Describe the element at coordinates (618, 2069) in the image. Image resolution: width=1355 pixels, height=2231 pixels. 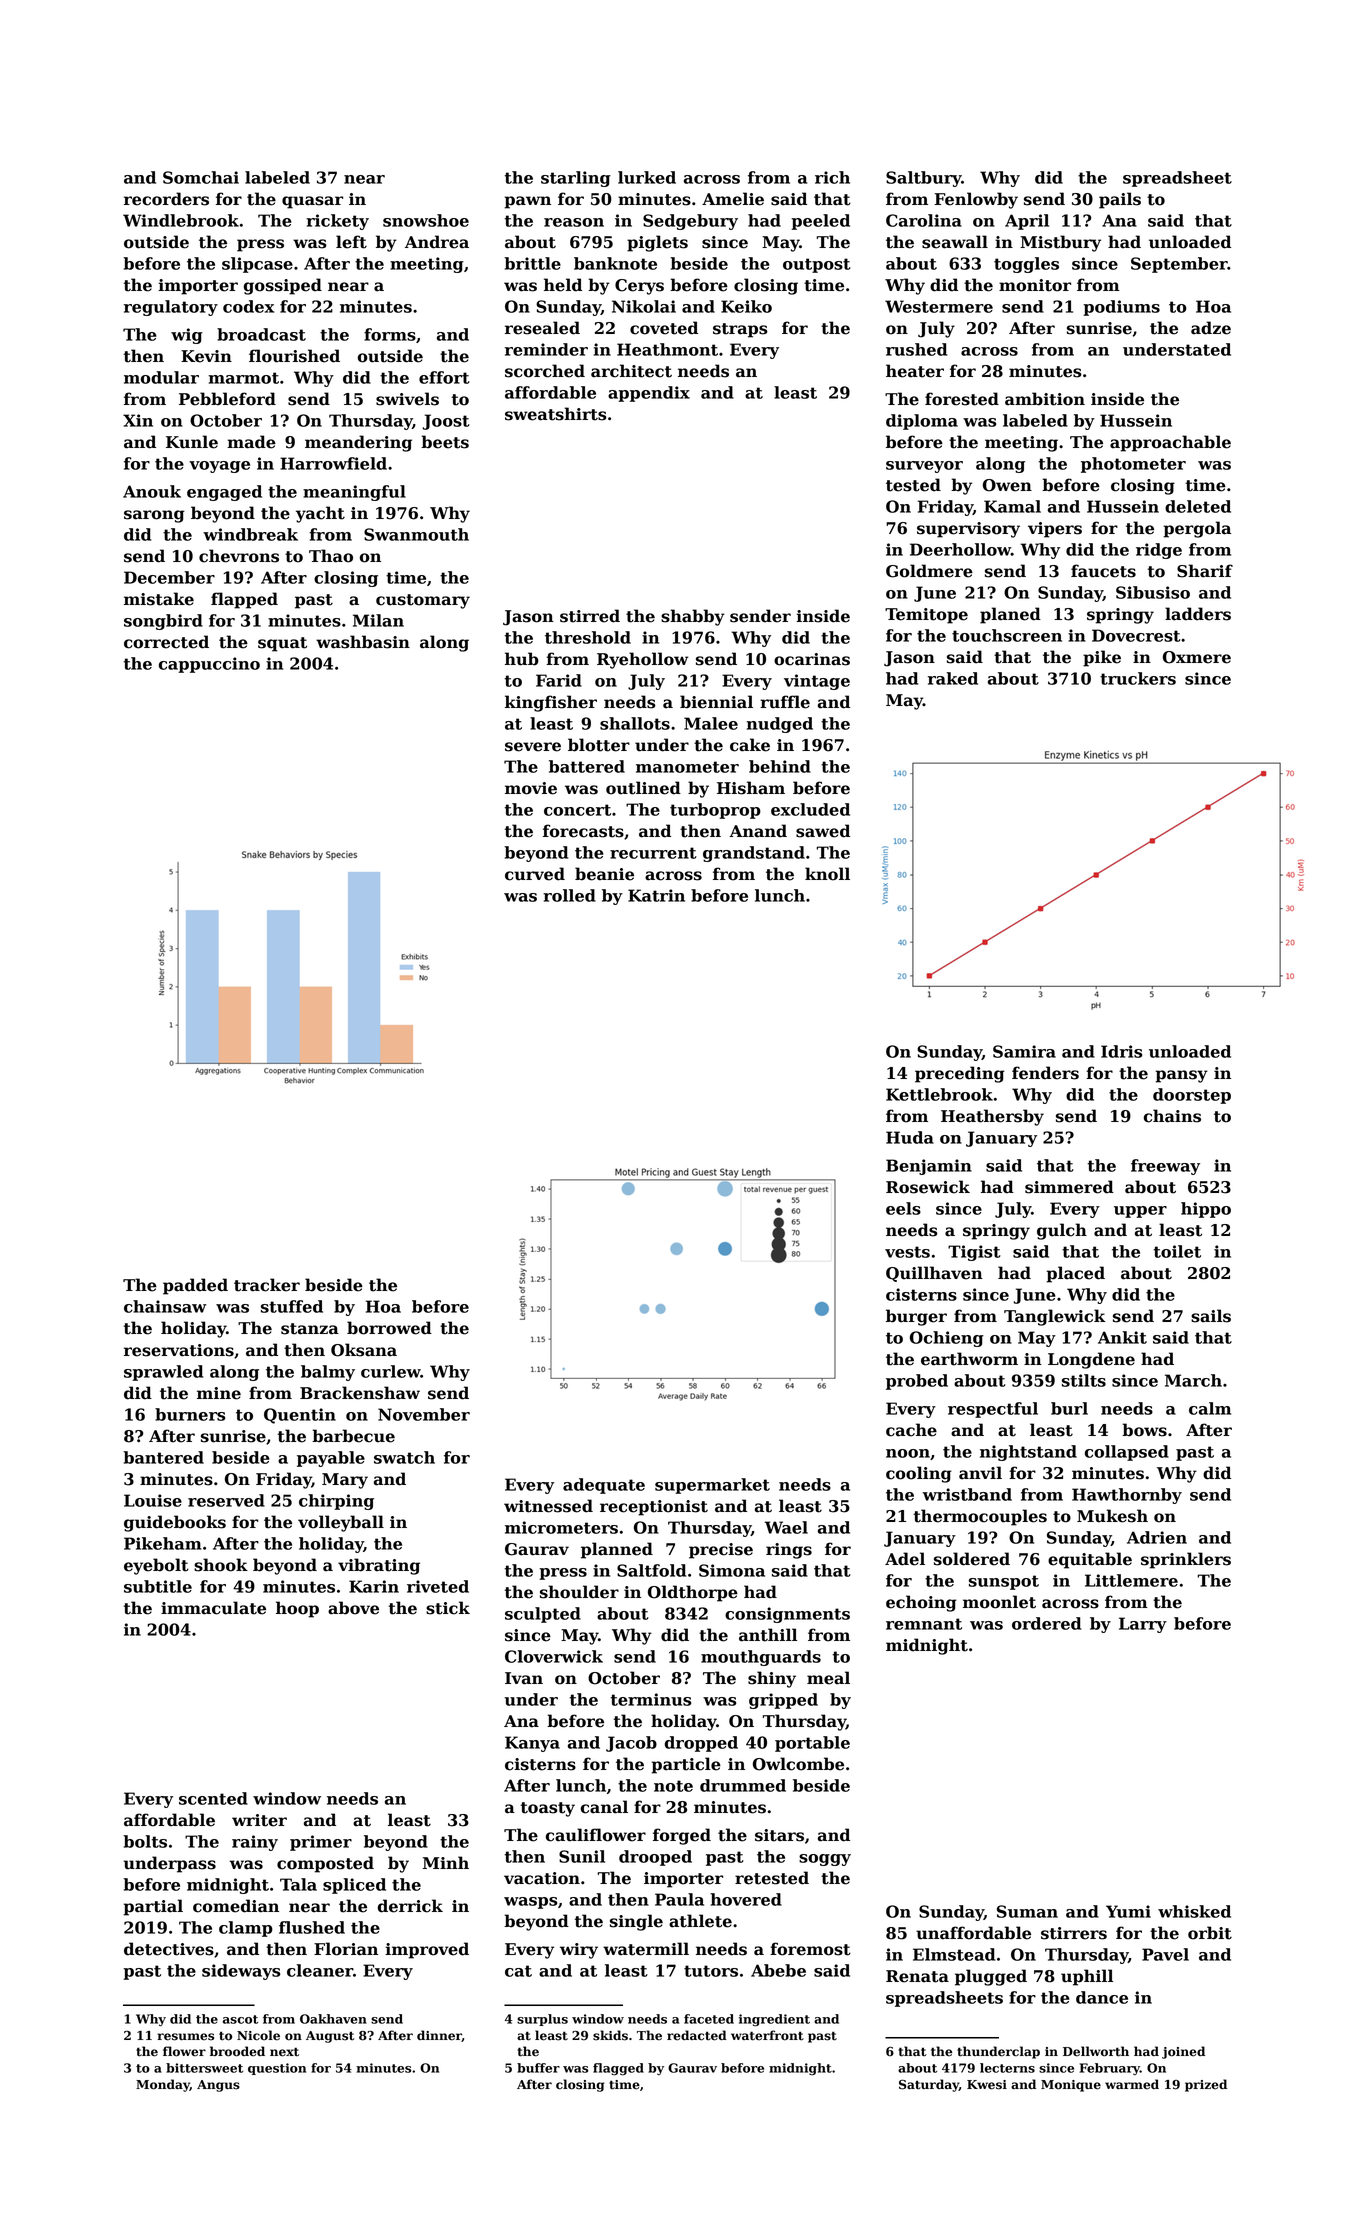
I see `flagged` at that location.
